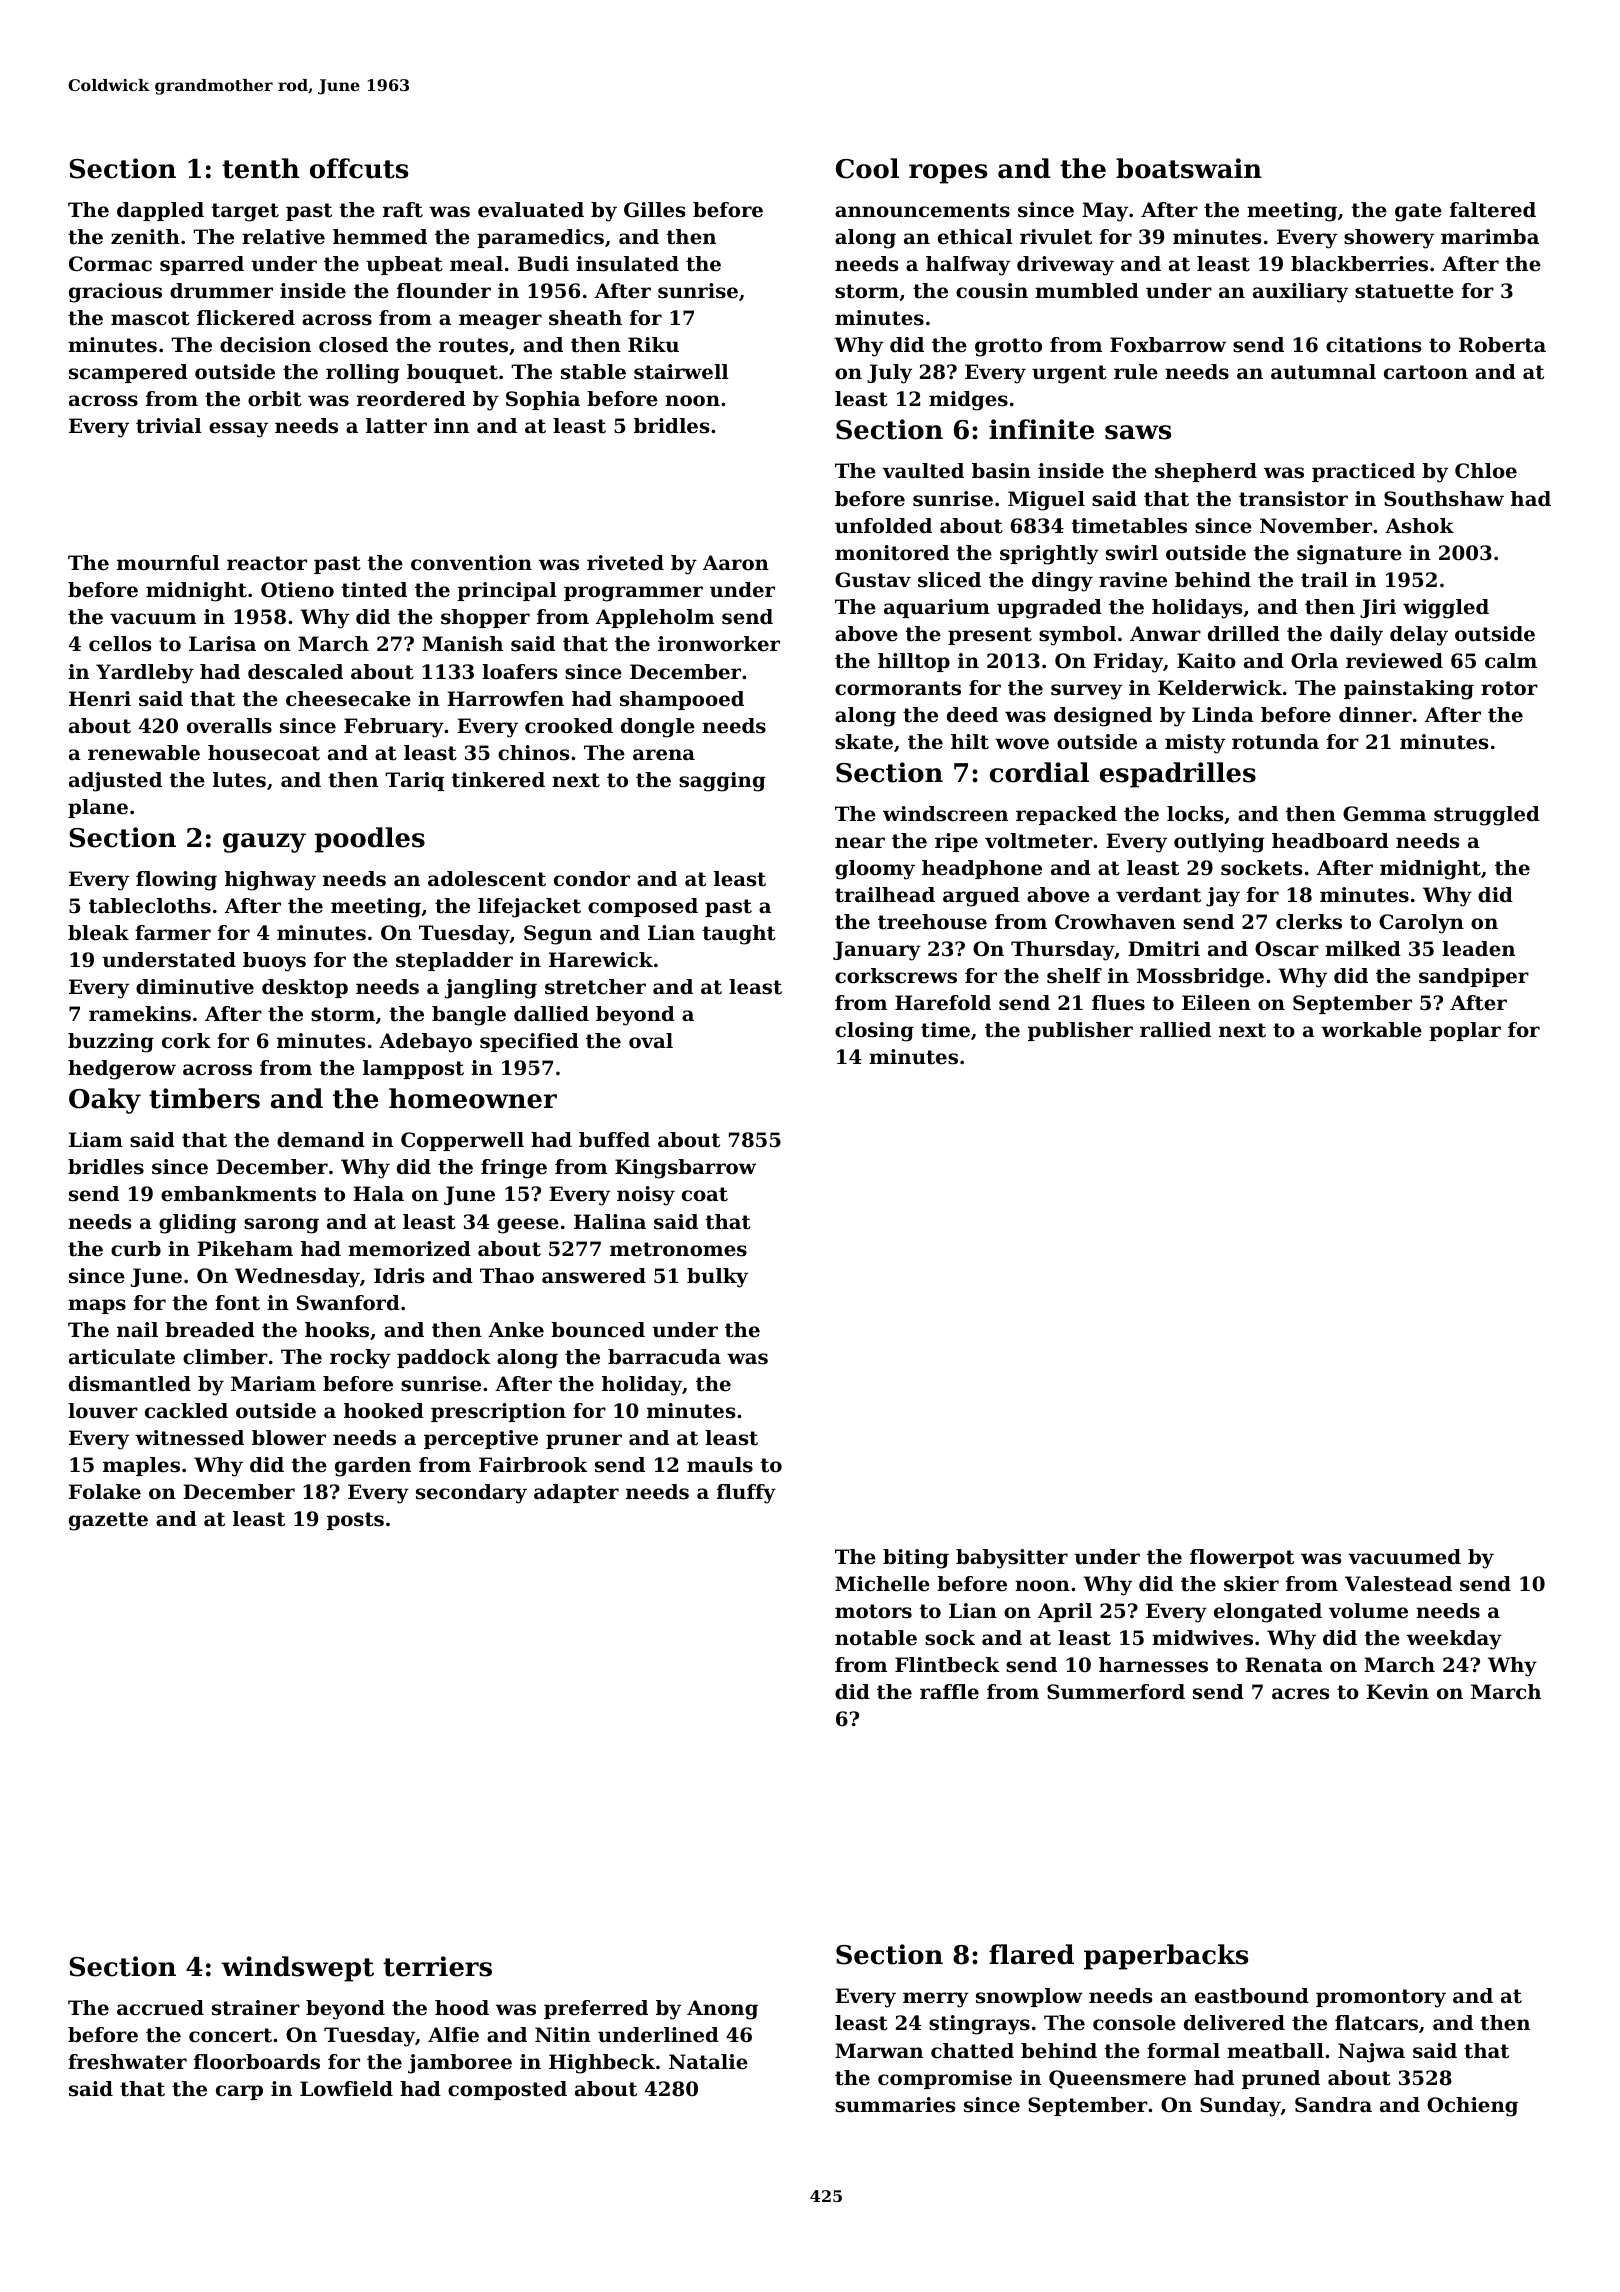 The width and height of the screenshot is (1620, 2292). What do you see at coordinates (1398, 1584) in the screenshot?
I see `Valestead` at bounding box center [1398, 1584].
